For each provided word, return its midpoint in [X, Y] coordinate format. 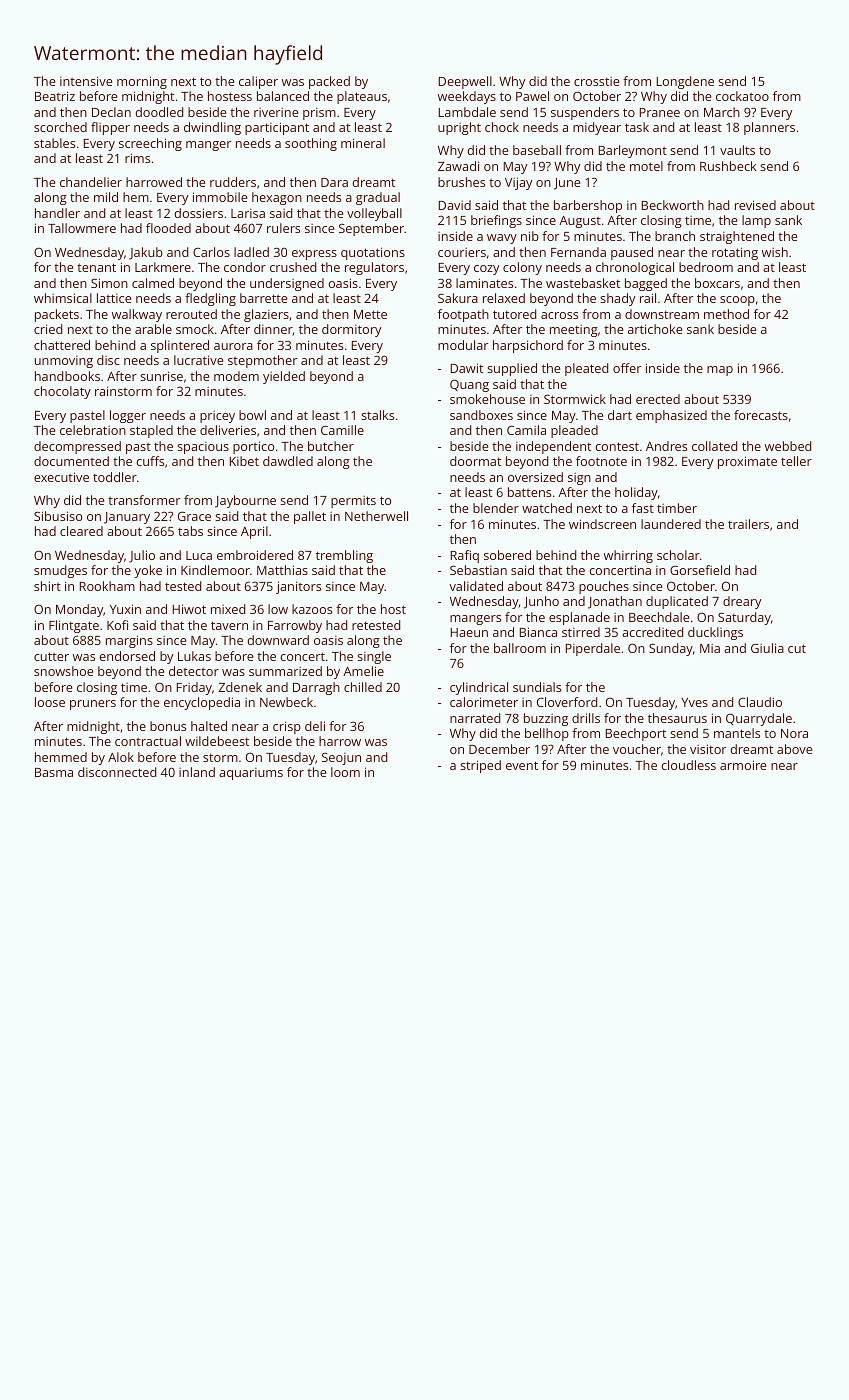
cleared [81, 531]
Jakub [146, 253]
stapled [151, 431]
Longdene [685, 82]
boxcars [717, 283]
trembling [344, 556]
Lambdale [467, 112]
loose [50, 702]
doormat [475, 461]
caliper [258, 82]
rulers [283, 228]
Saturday [744, 618]
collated [715, 446]
